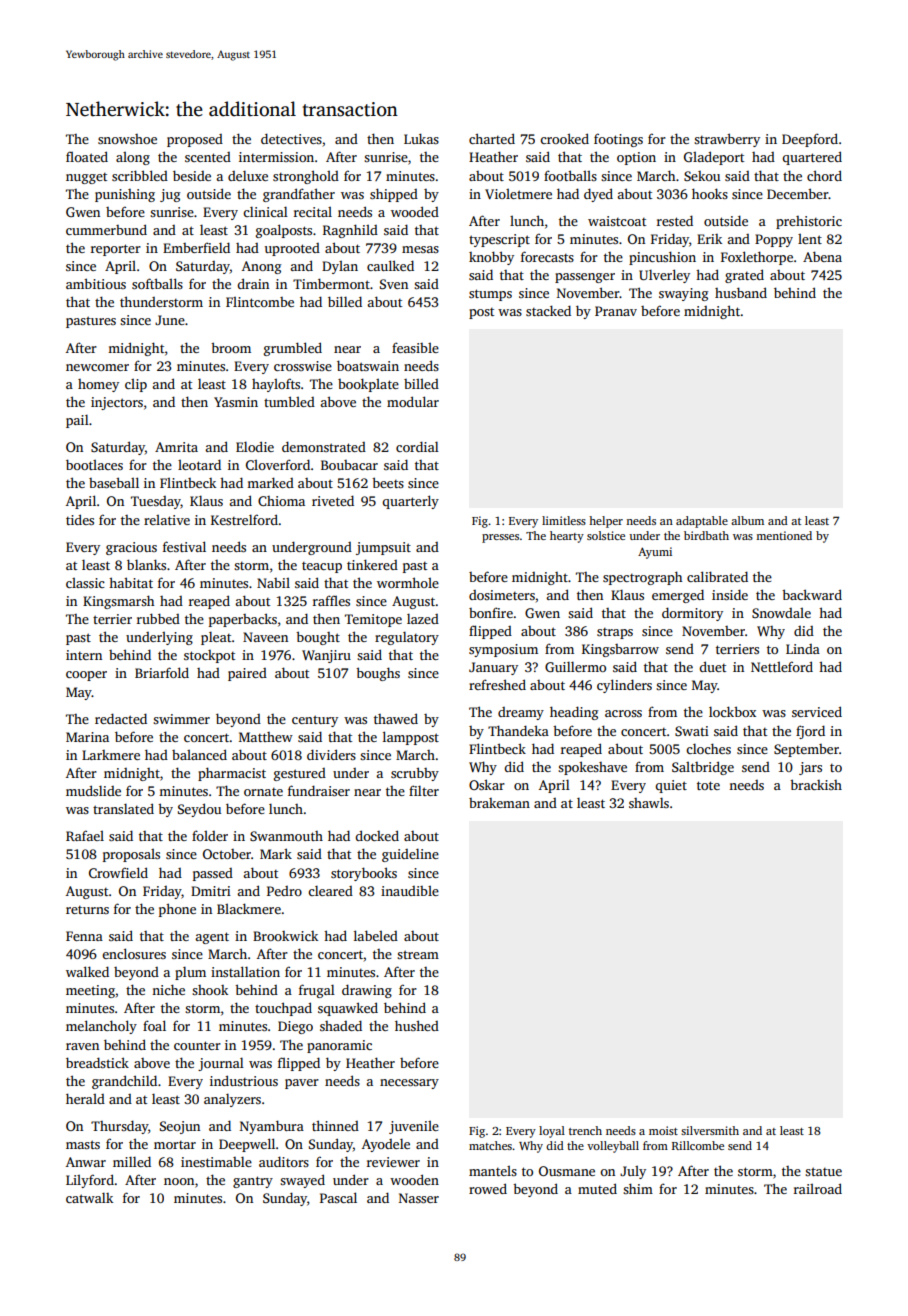 Image resolution: width=908 pixels, height=1316 pixels. Describe the element at coordinates (417, 1025) in the screenshot. I see `hushed` at that location.
